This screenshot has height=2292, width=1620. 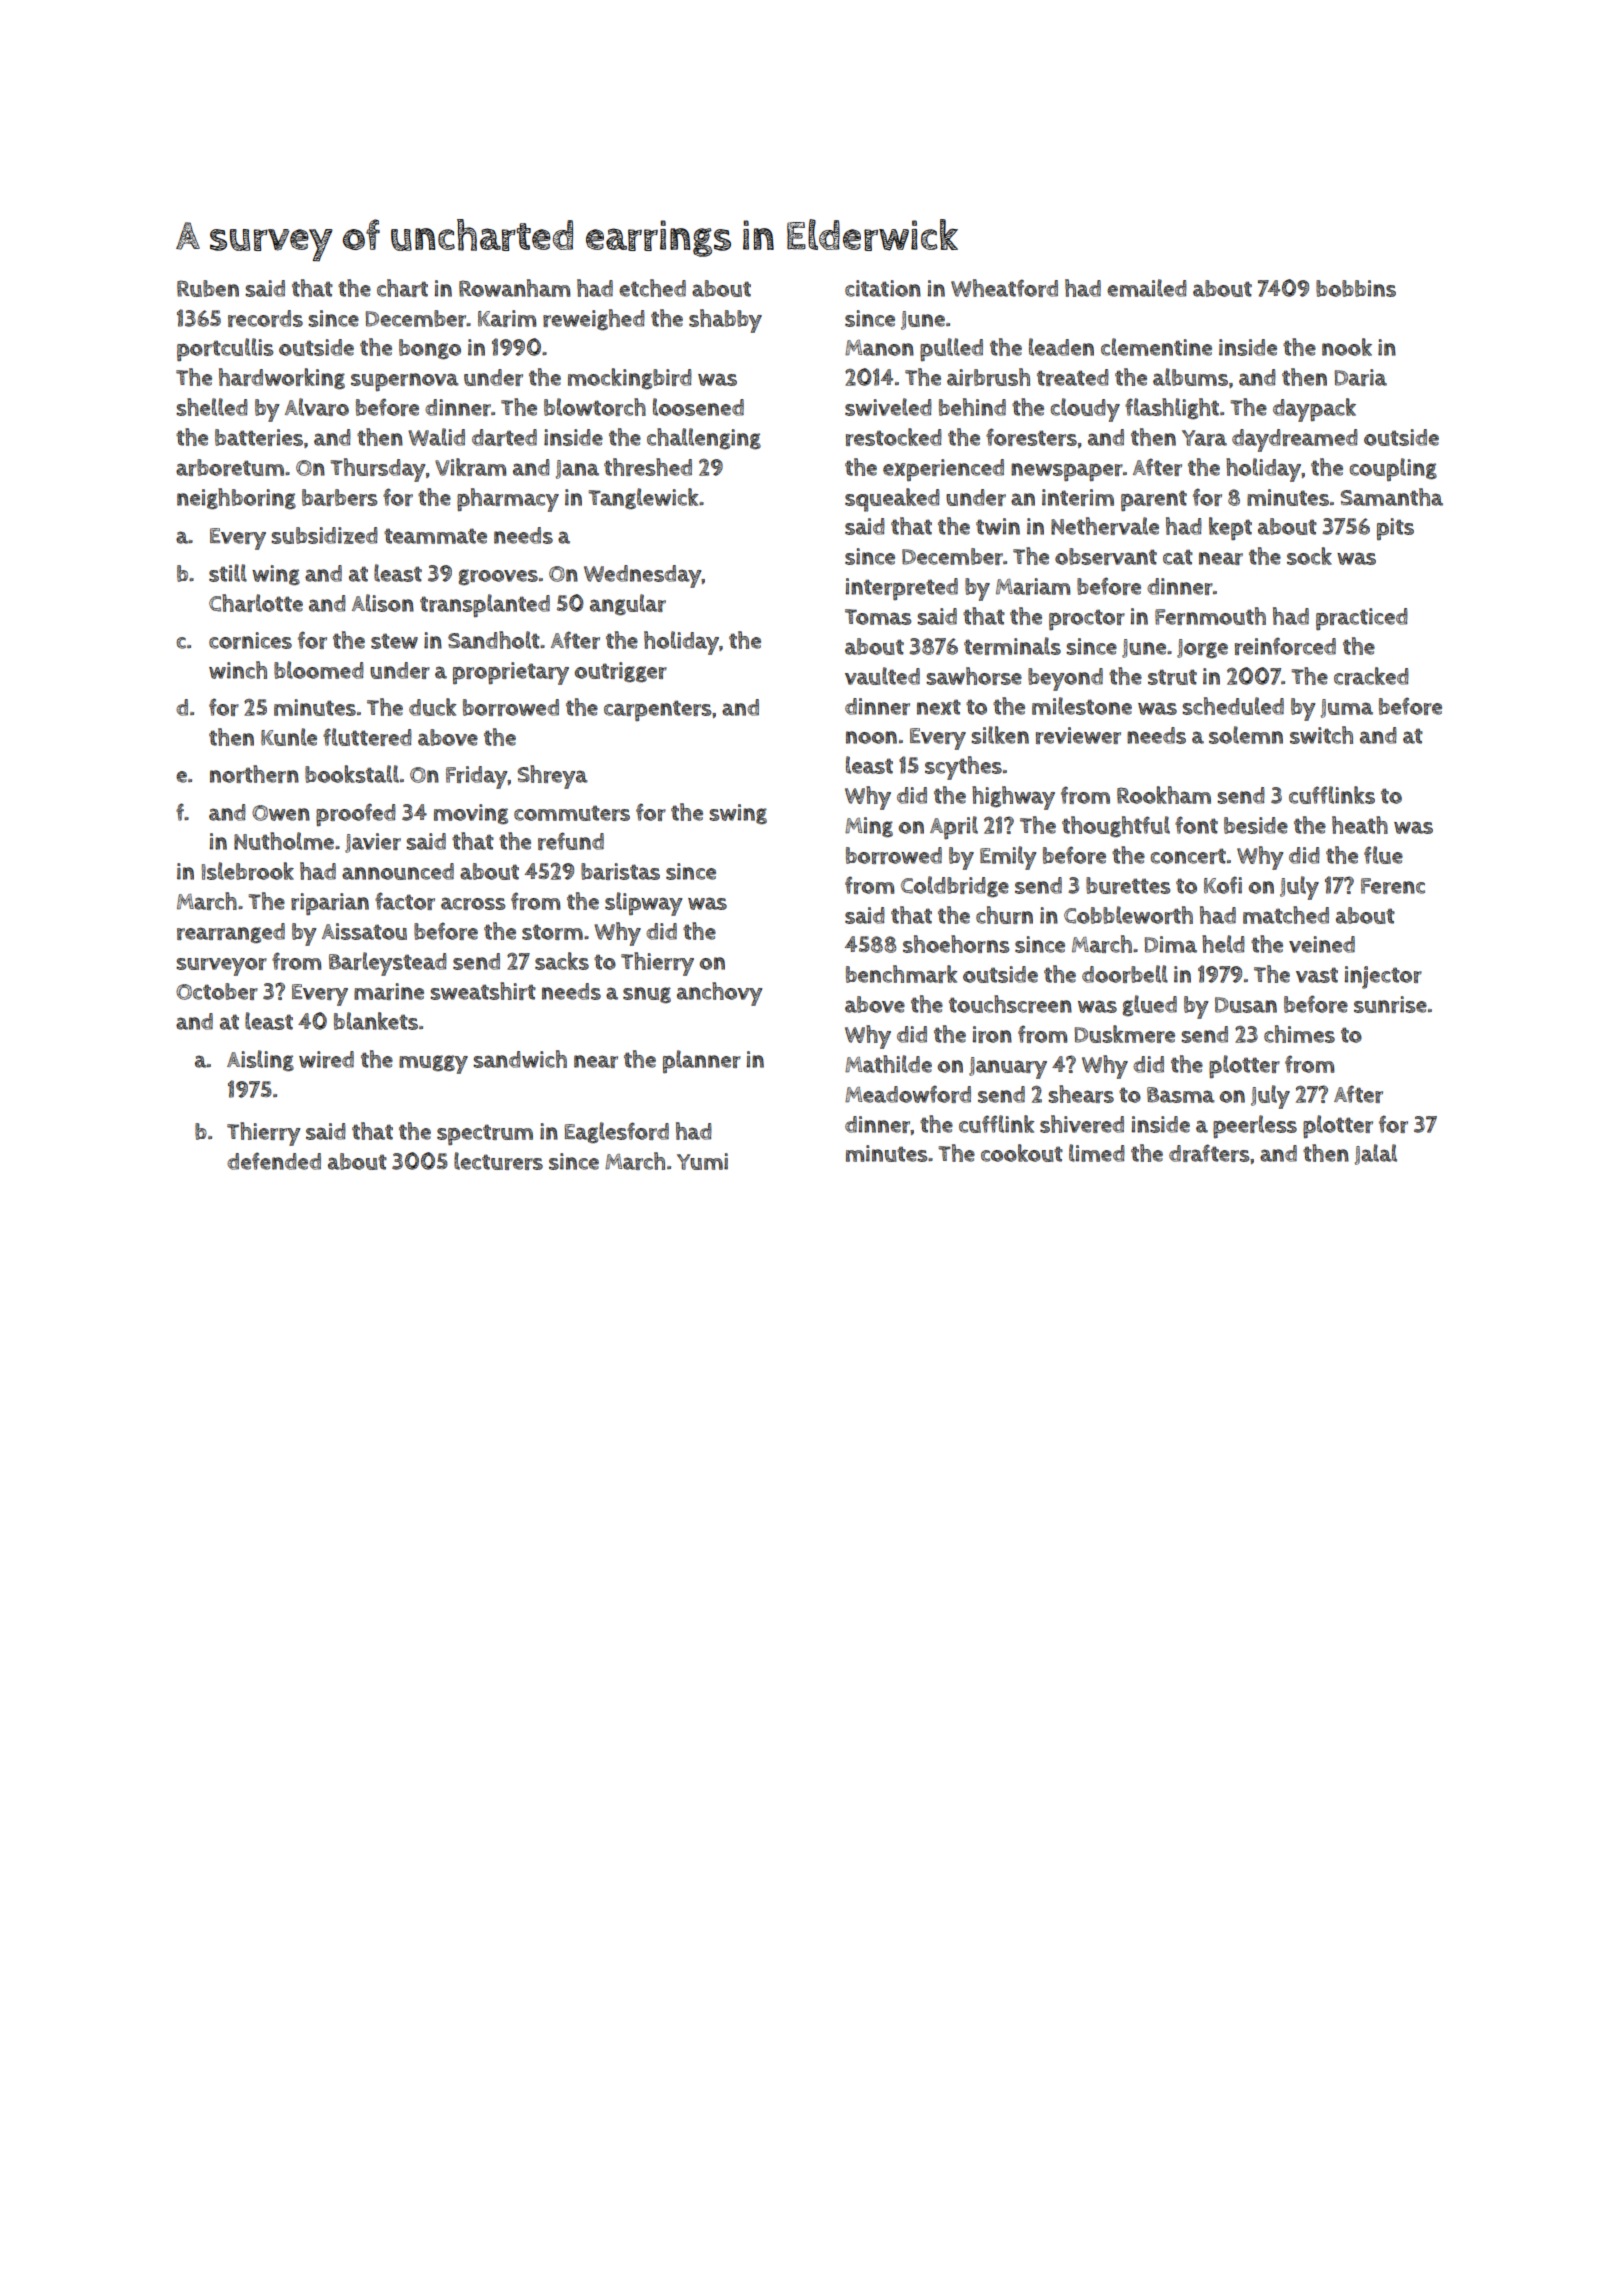 What do you see at coordinates (430, 349) in the screenshot?
I see `bongo` at bounding box center [430, 349].
